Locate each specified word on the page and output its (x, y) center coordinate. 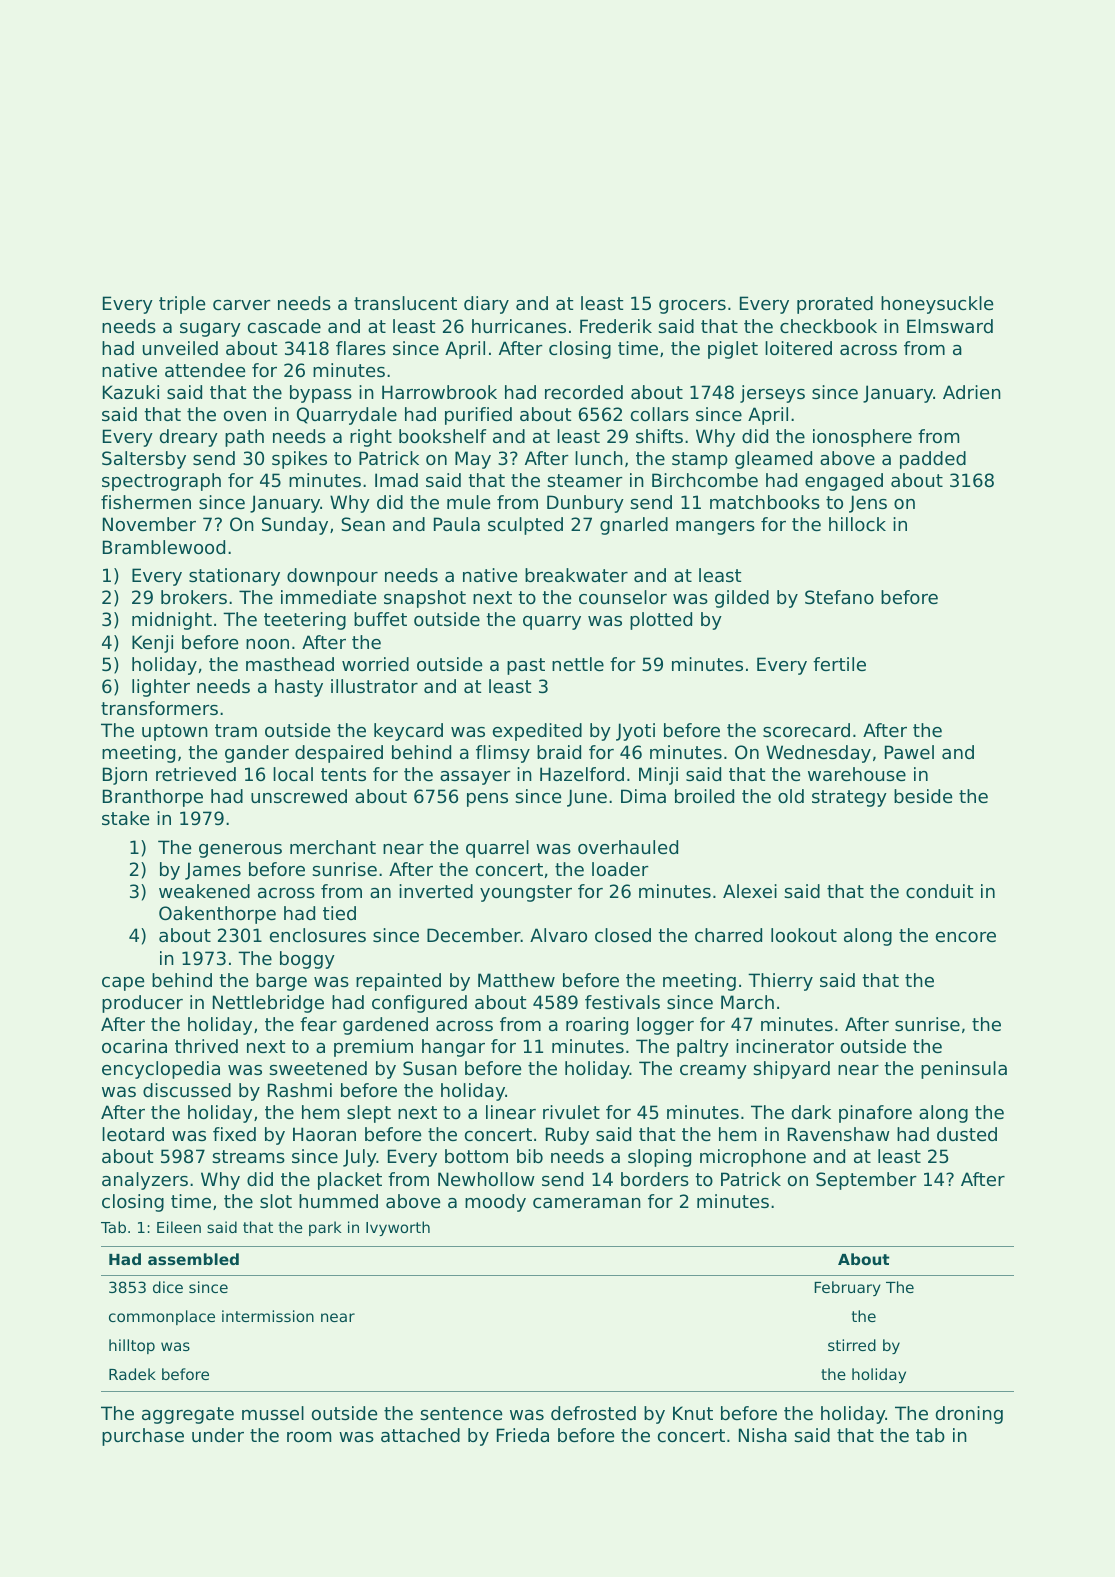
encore (966, 937)
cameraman (587, 1203)
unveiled (180, 348)
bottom (476, 1156)
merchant (333, 847)
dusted (967, 1134)
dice (168, 1287)
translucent (405, 303)
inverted (436, 891)
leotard (133, 1134)
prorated (835, 305)
